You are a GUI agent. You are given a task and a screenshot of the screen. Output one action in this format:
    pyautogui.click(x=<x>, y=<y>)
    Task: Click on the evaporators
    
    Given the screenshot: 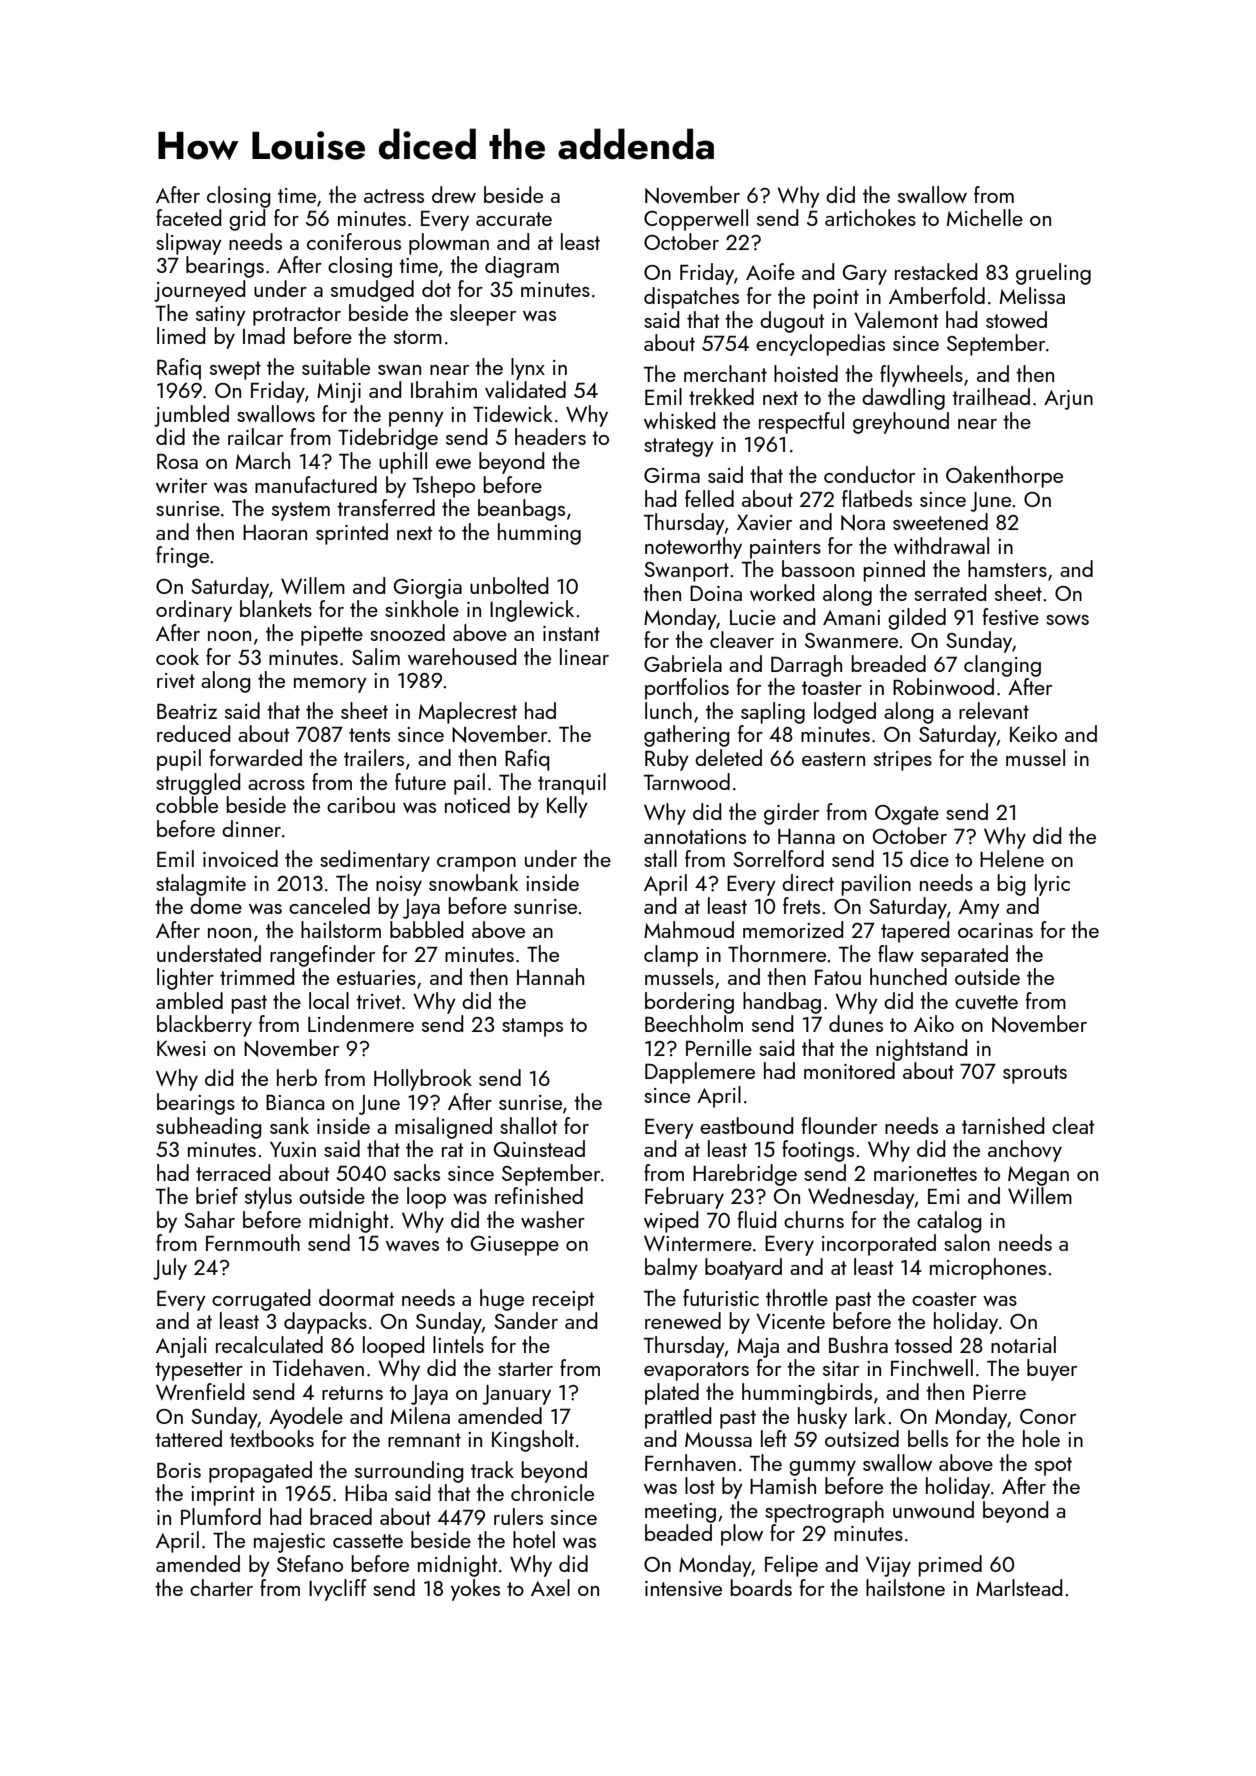 What is the action you would take?
    pyautogui.click(x=696, y=1371)
